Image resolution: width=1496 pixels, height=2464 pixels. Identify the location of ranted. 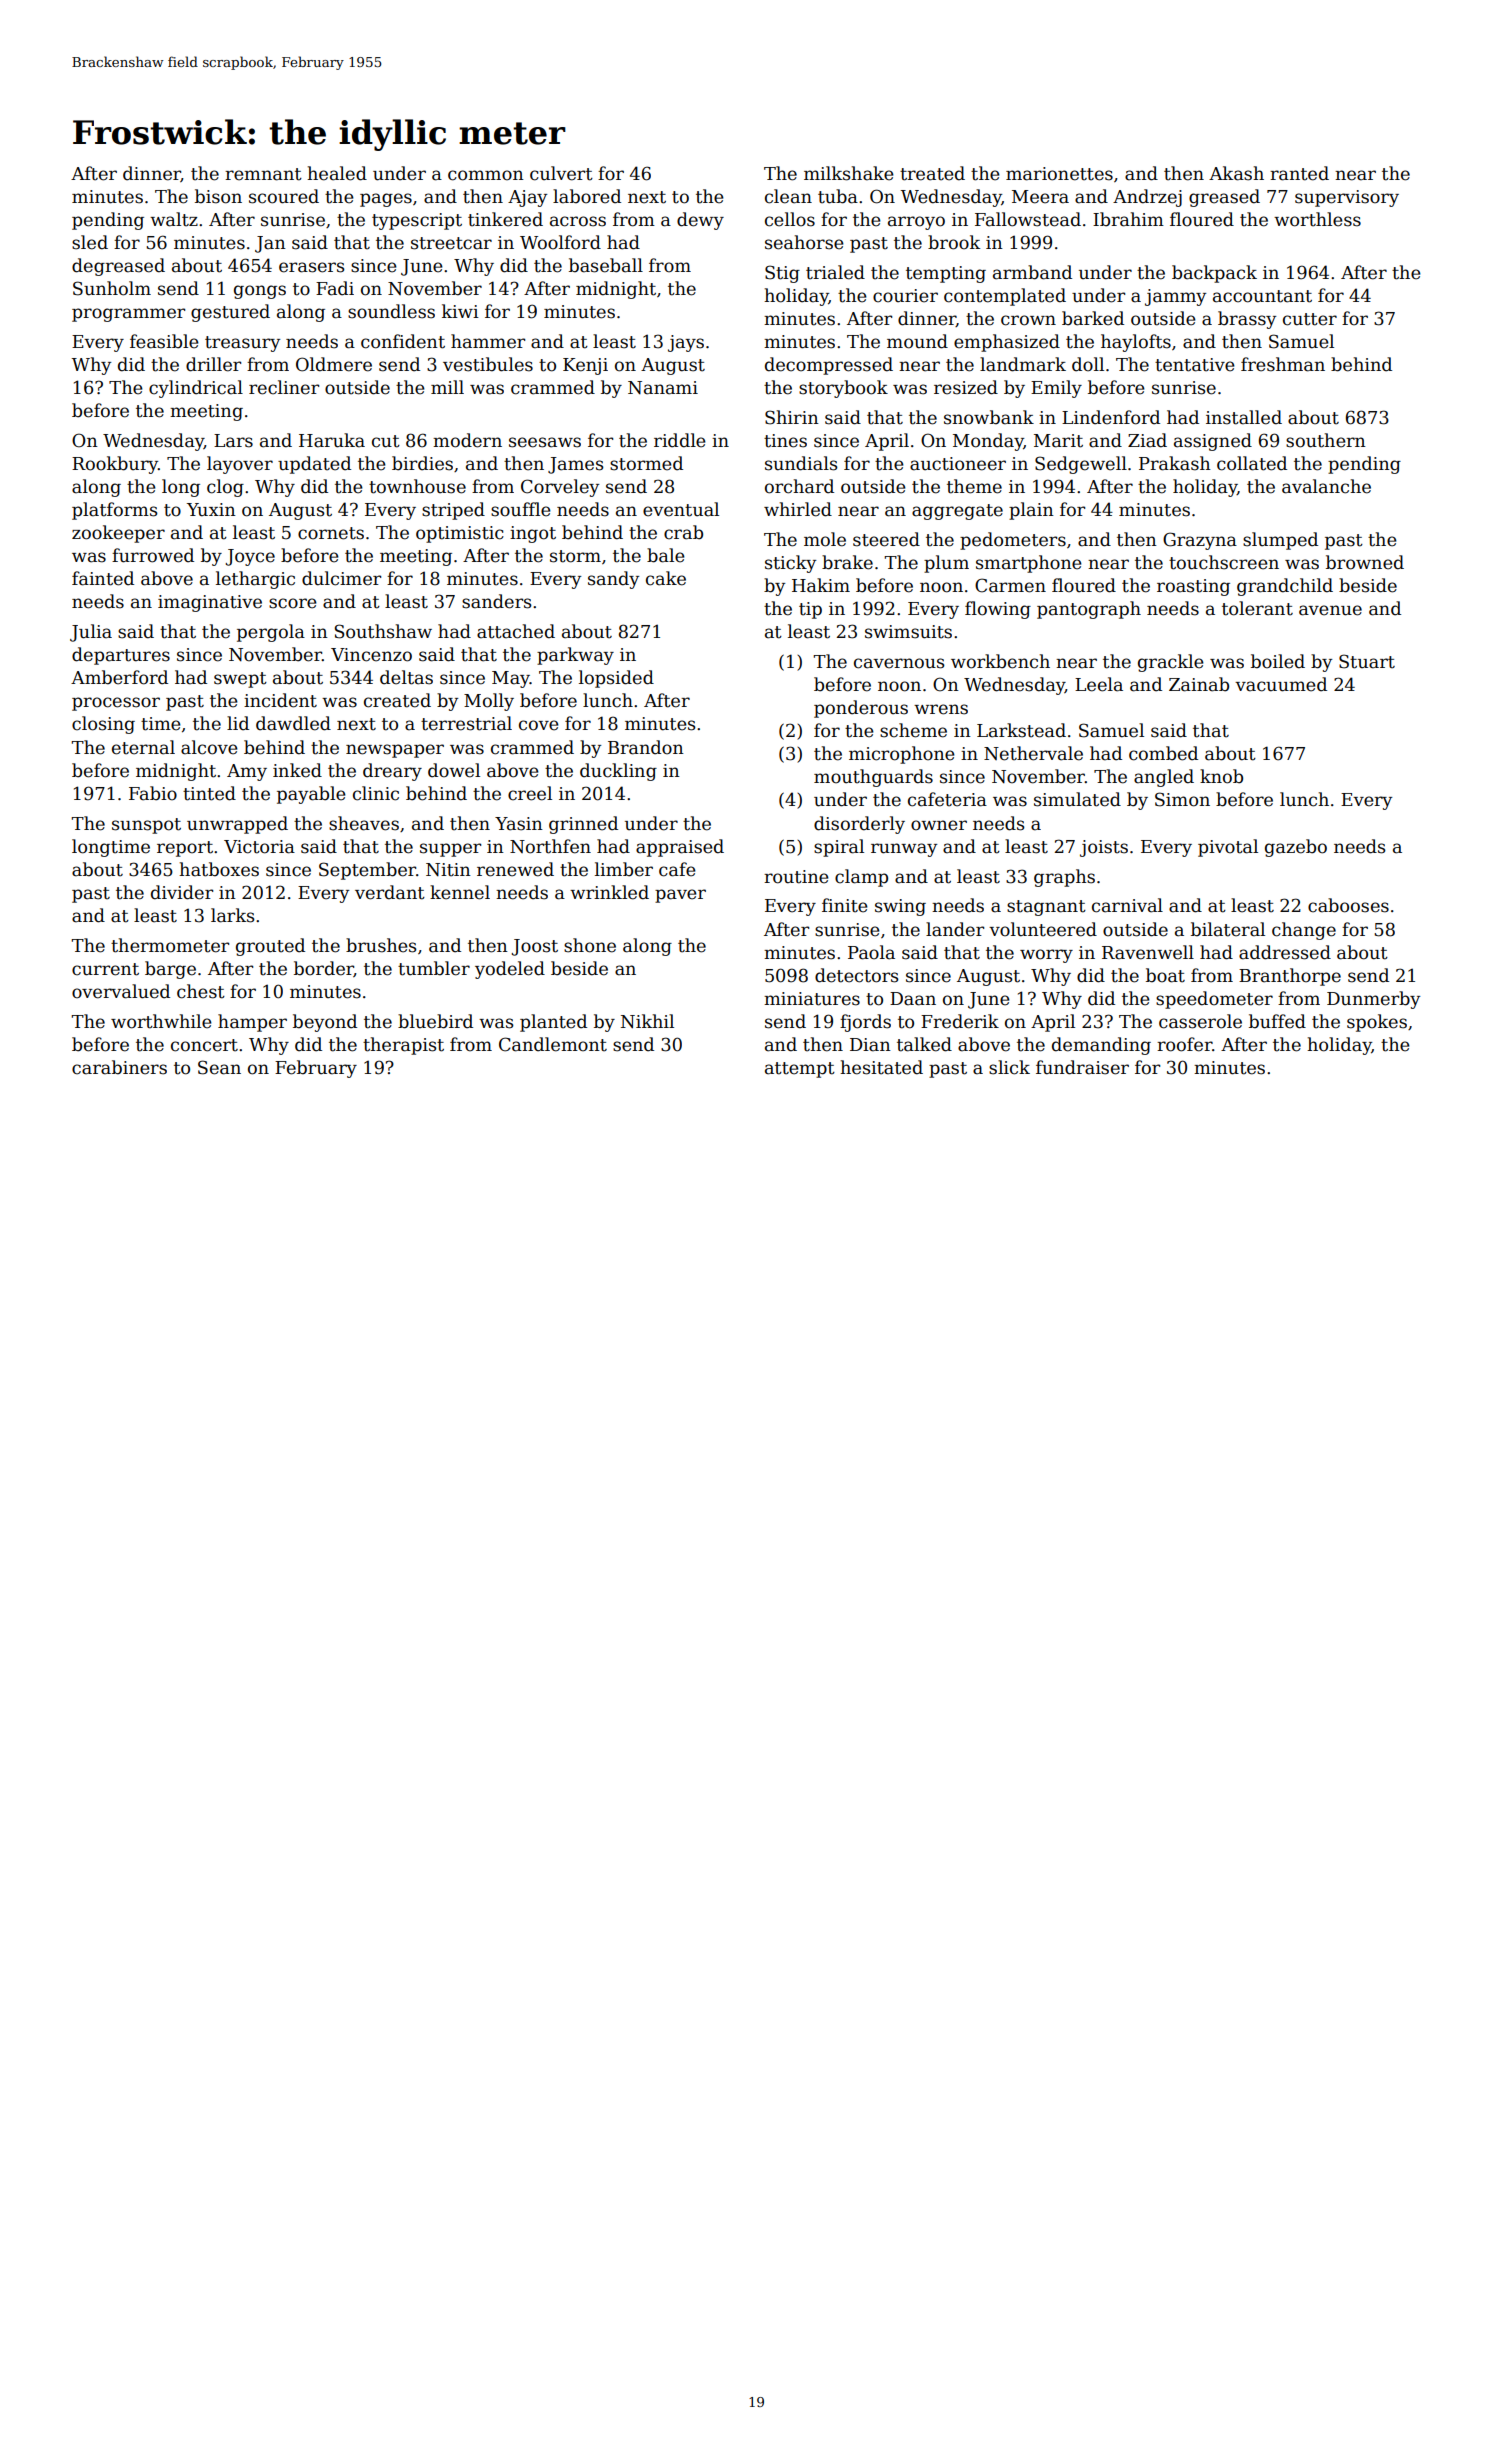
(1299, 173).
